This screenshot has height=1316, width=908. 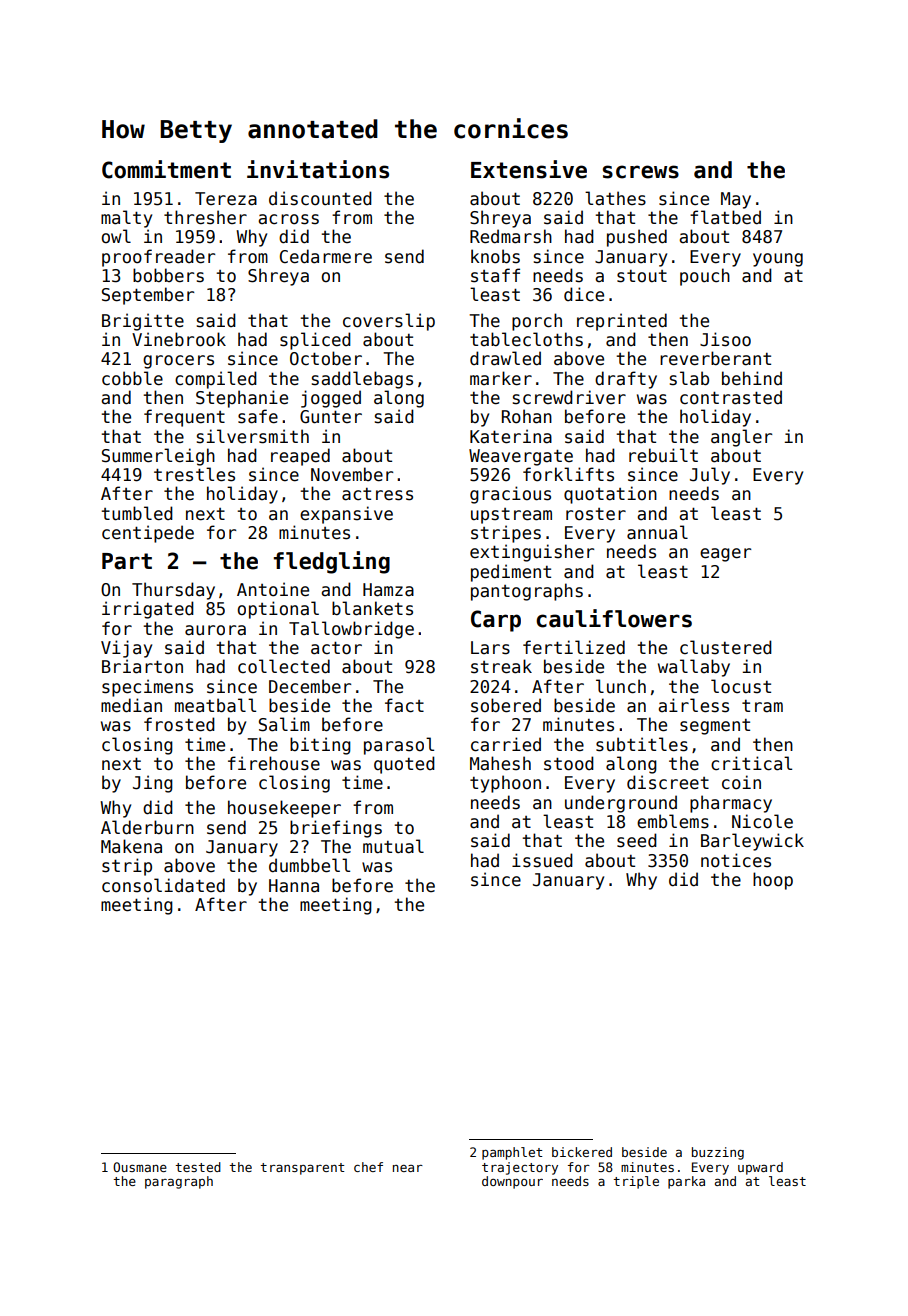 What do you see at coordinates (736, 200) in the screenshot?
I see `May` at bounding box center [736, 200].
